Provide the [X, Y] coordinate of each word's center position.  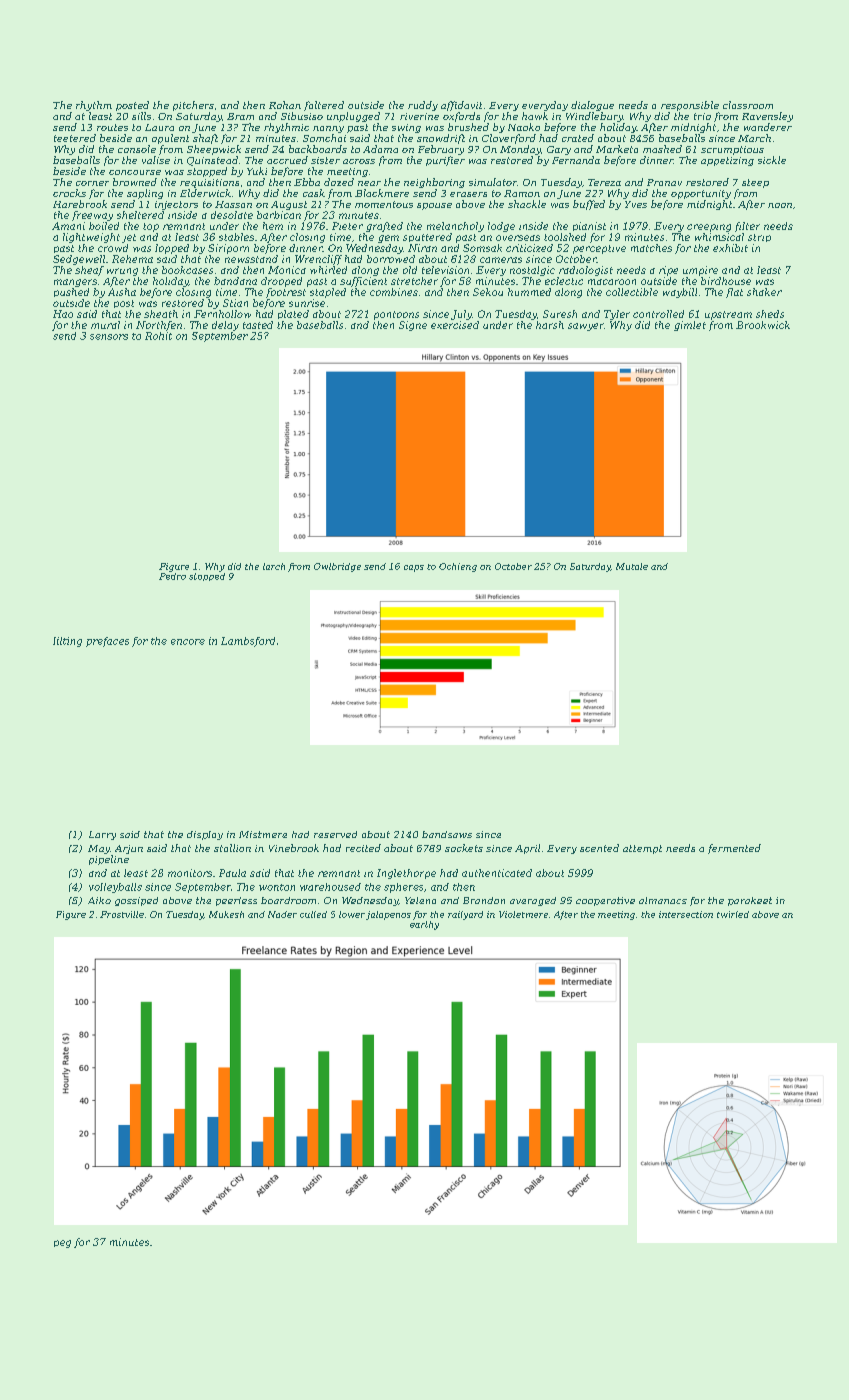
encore [188, 642]
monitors [190, 873]
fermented [734, 849]
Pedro [172, 576]
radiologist [586, 271]
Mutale [632, 566]
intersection [686, 914]
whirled [328, 270]
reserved [335, 834]
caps [414, 568]
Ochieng [458, 567]
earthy [424, 925]
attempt [642, 849]
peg [62, 1244]
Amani [68, 226]
